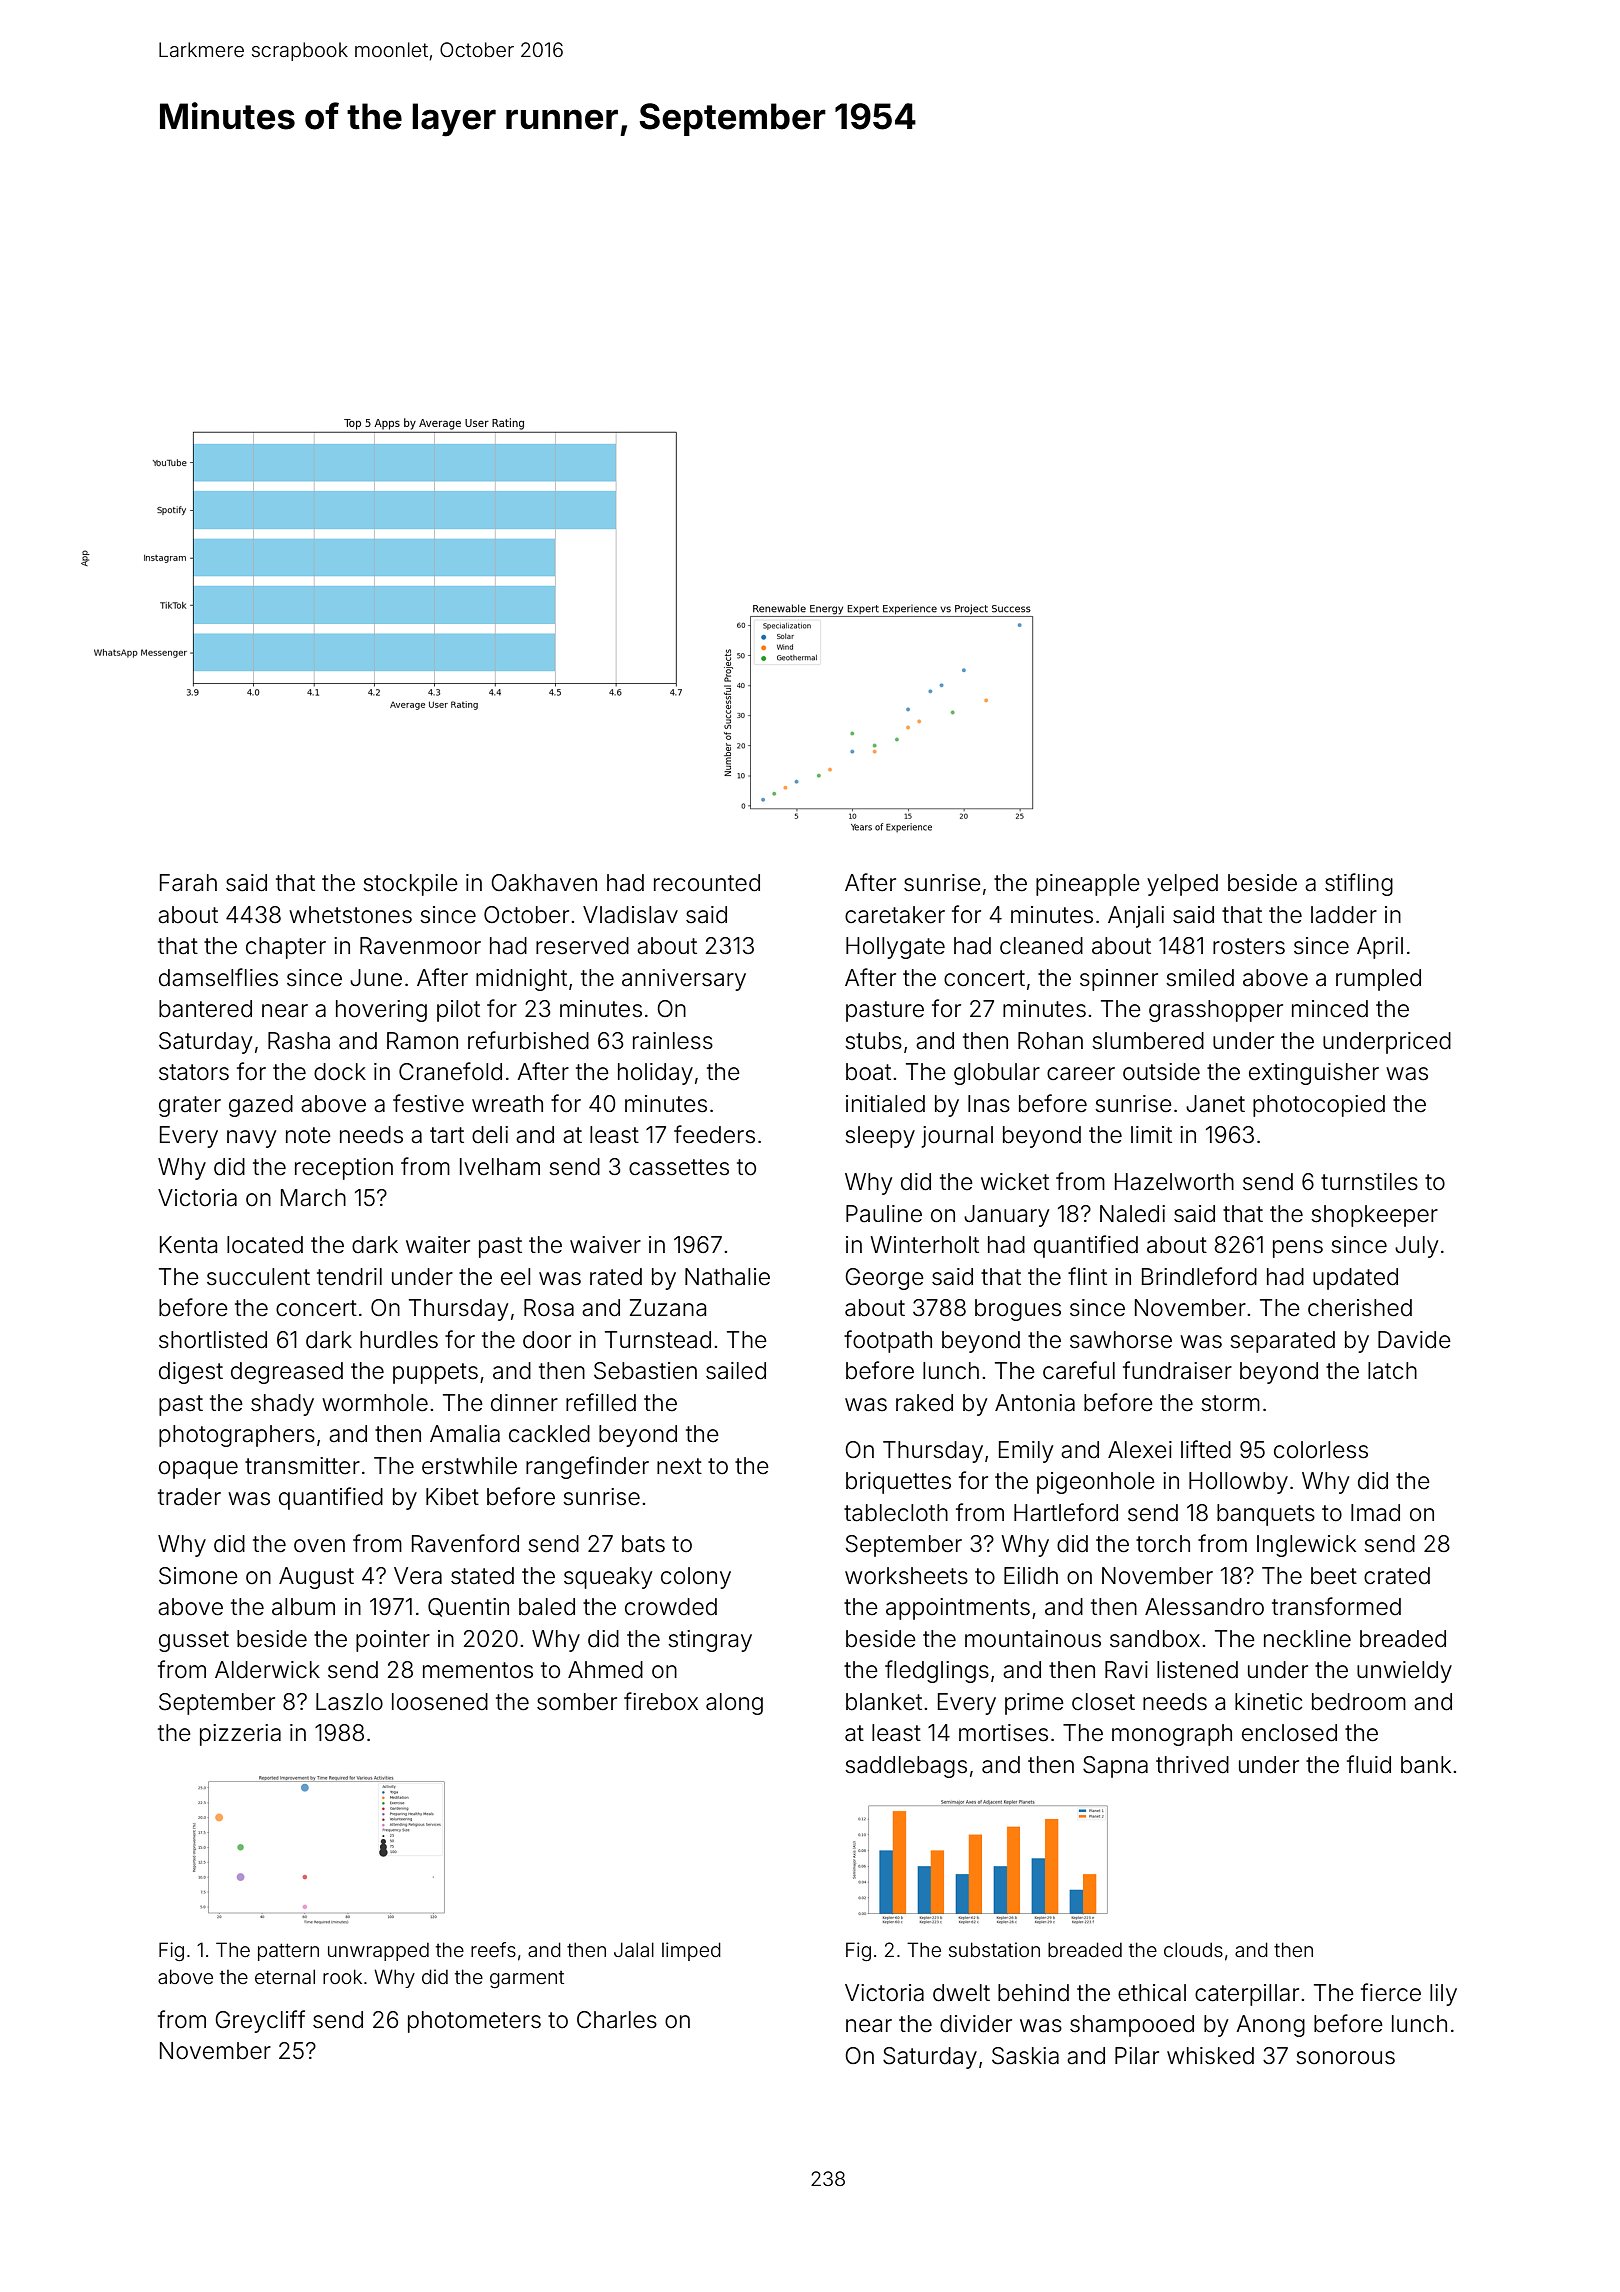 The height and width of the screenshot is (2292, 1620). What do you see at coordinates (679, 1466) in the screenshot?
I see `next` at bounding box center [679, 1466].
